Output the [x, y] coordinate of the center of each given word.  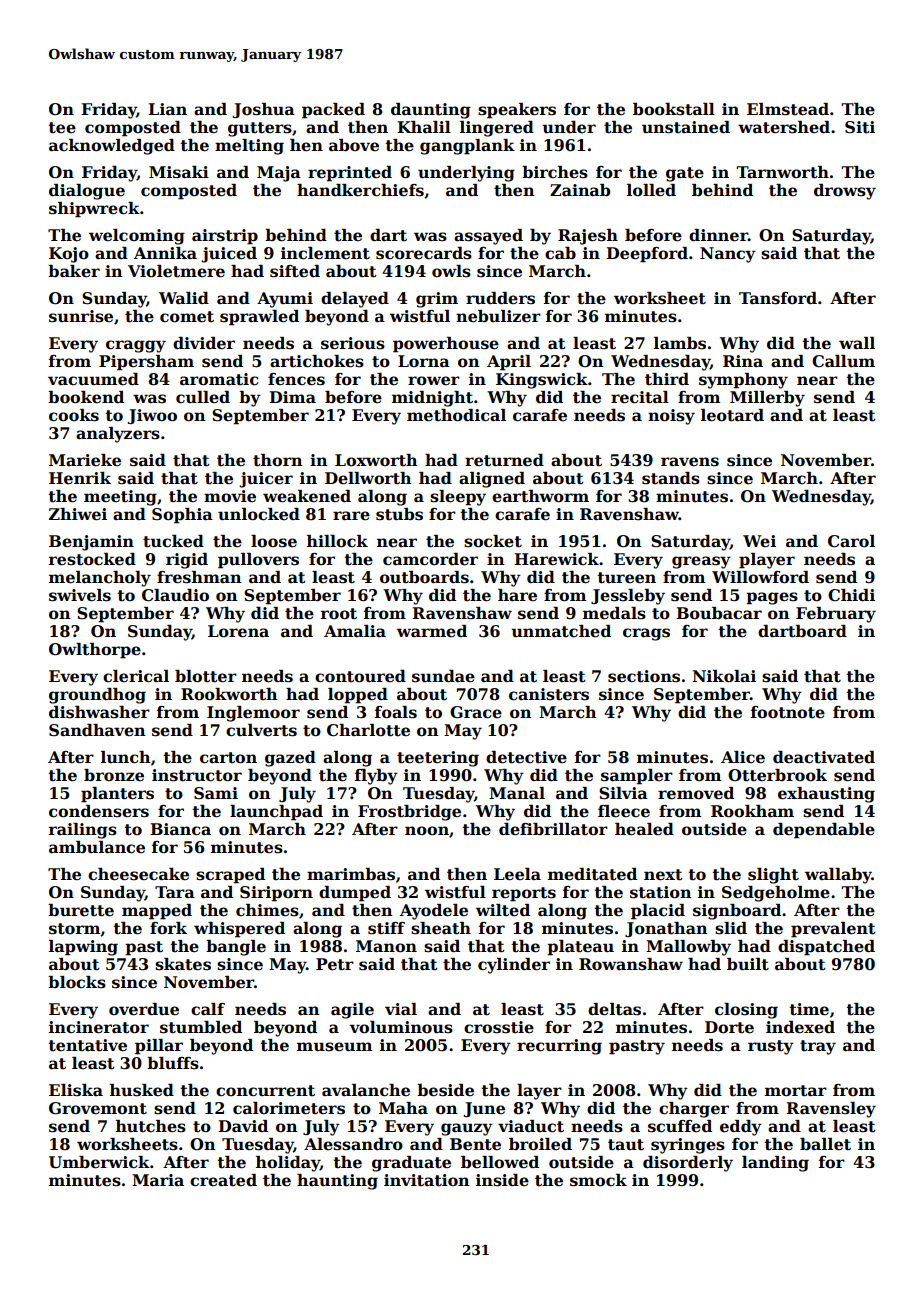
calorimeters [289, 1108]
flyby [376, 777]
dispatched [826, 948]
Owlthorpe [95, 651]
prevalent [833, 930]
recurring [559, 1047]
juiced [229, 255]
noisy [671, 417]
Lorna [424, 361]
